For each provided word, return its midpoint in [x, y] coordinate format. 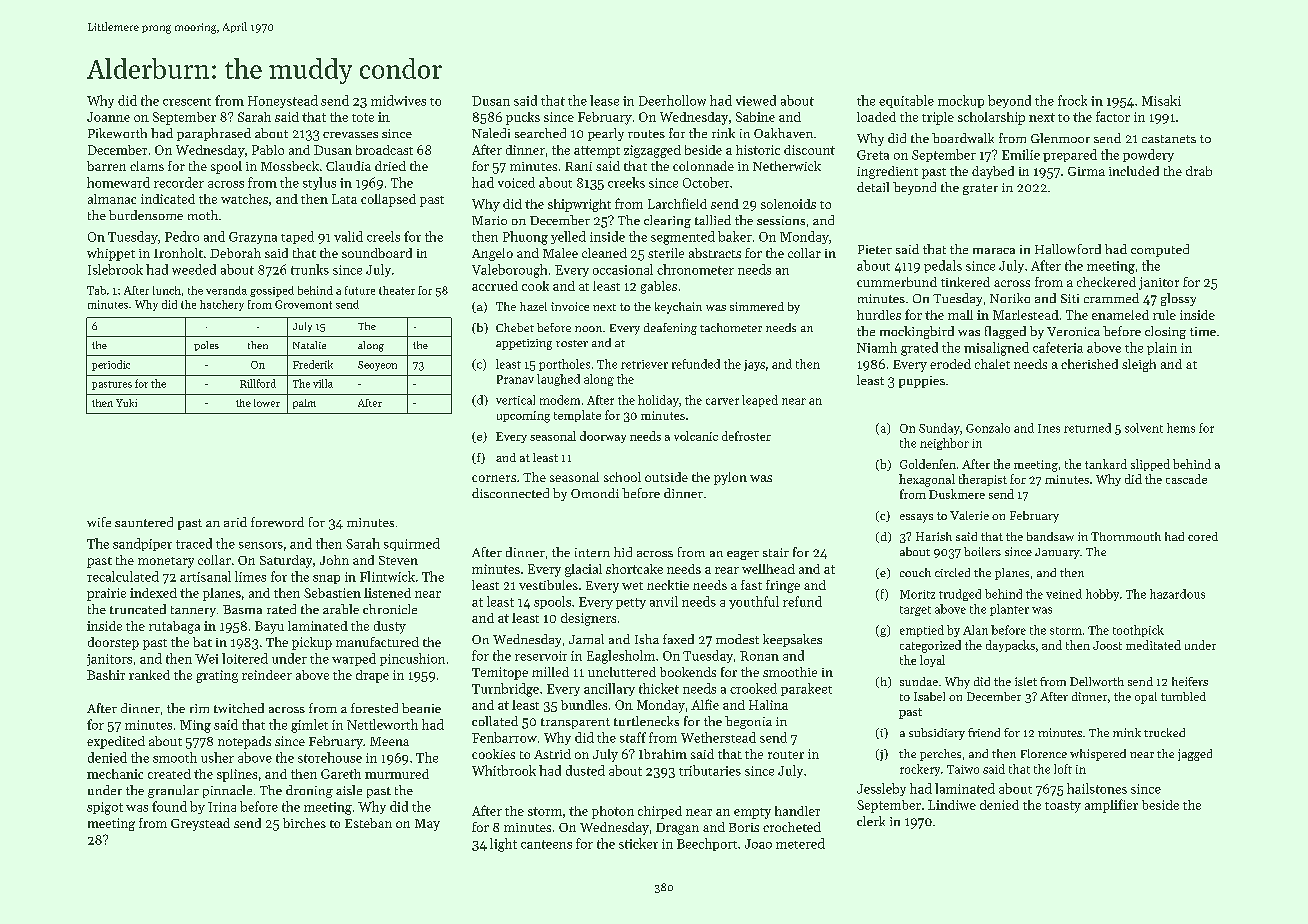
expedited [116, 742]
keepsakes [792, 640]
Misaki [1161, 100]
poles [206, 346]
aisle [349, 790]
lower [267, 403]
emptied [922, 631]
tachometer [731, 327]
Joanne [108, 117]
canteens [546, 844]
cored [1203, 536]
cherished [1089, 364]
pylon [730, 478]
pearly [606, 134]
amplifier [1111, 806]
